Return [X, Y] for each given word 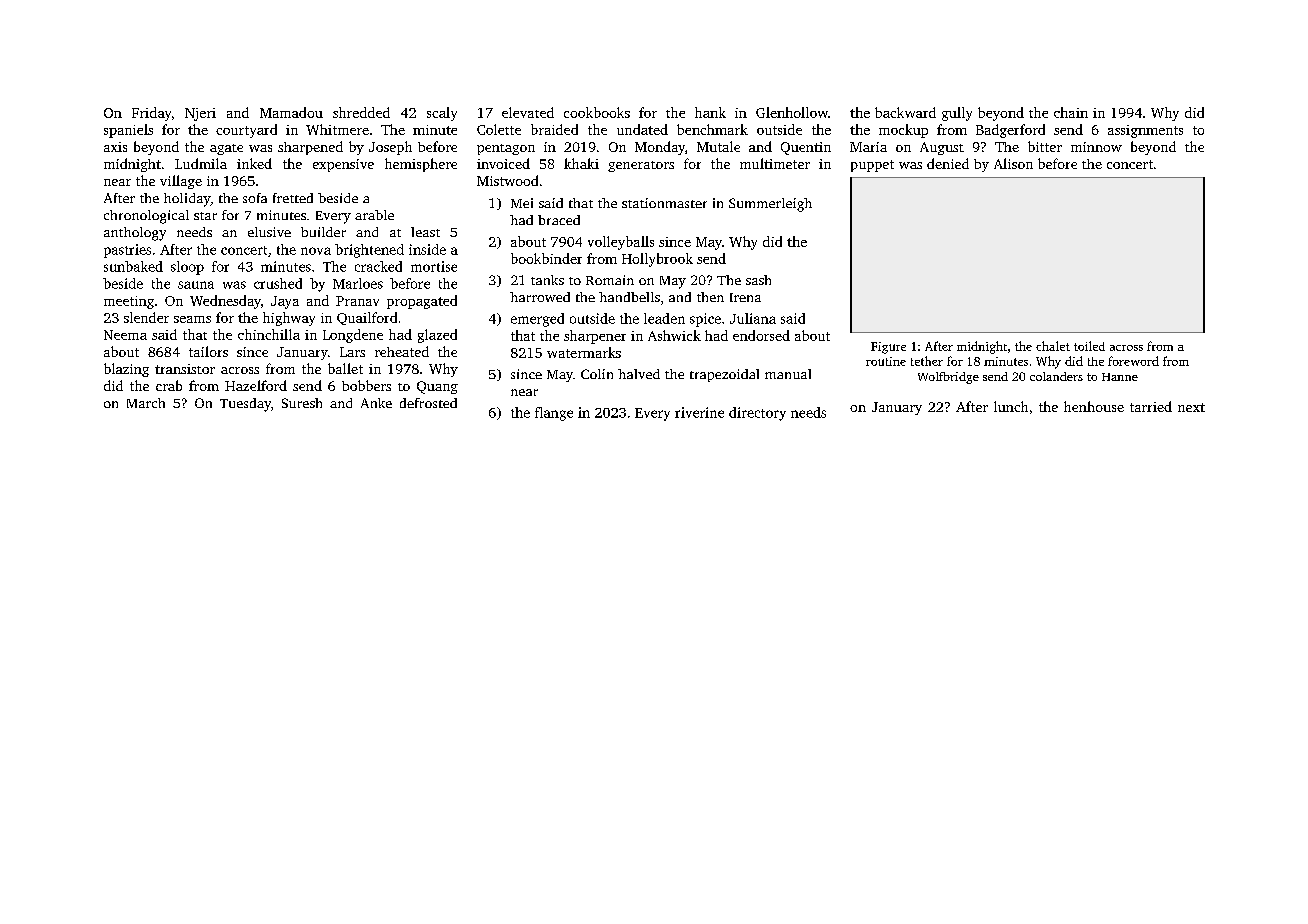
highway [289, 319]
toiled [1089, 346]
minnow [1096, 147]
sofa [255, 198]
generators [641, 166]
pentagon [506, 149]
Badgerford [1010, 131]
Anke [376, 403]
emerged [537, 320]
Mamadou [291, 112]
